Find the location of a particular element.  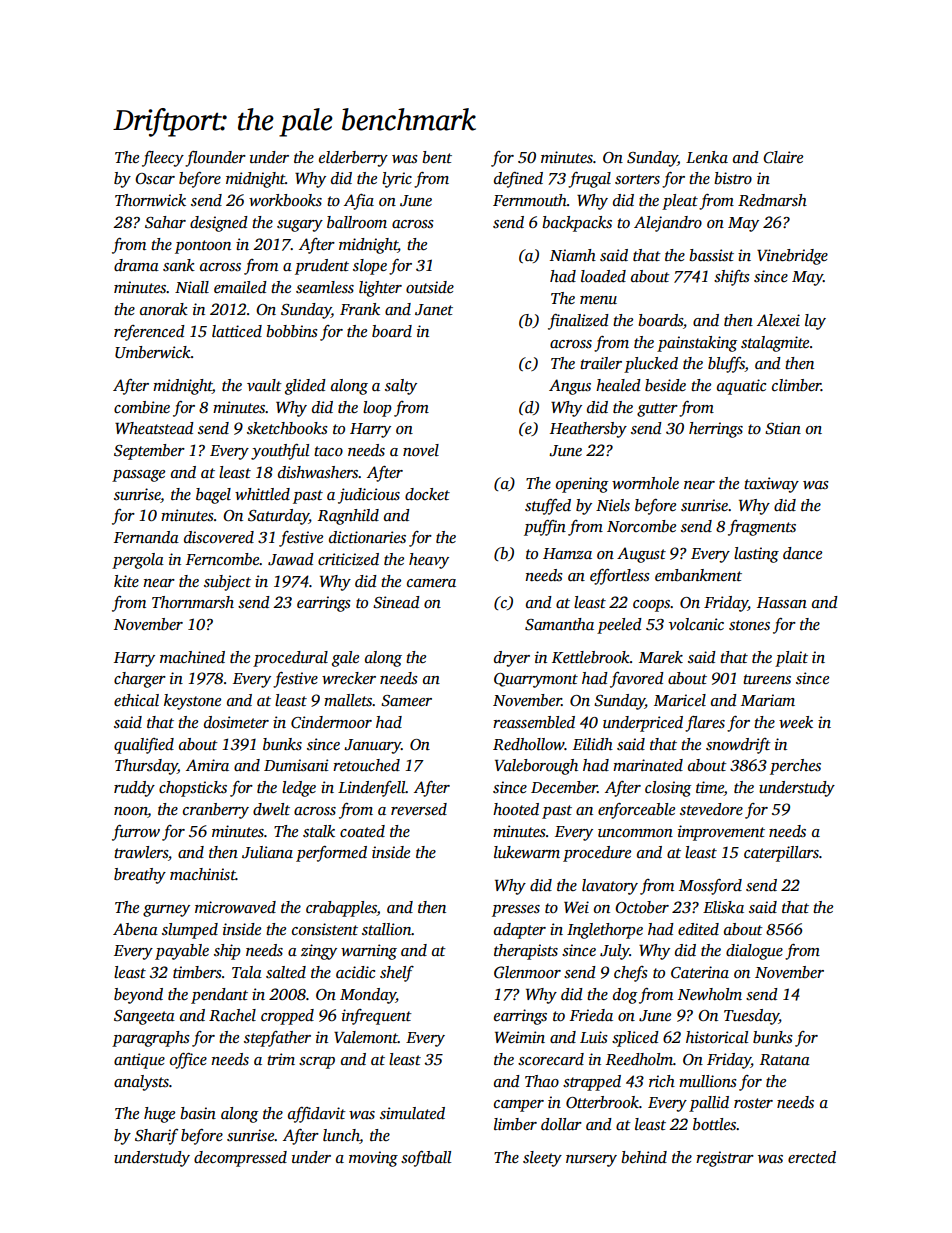

week is located at coordinates (796, 722).
